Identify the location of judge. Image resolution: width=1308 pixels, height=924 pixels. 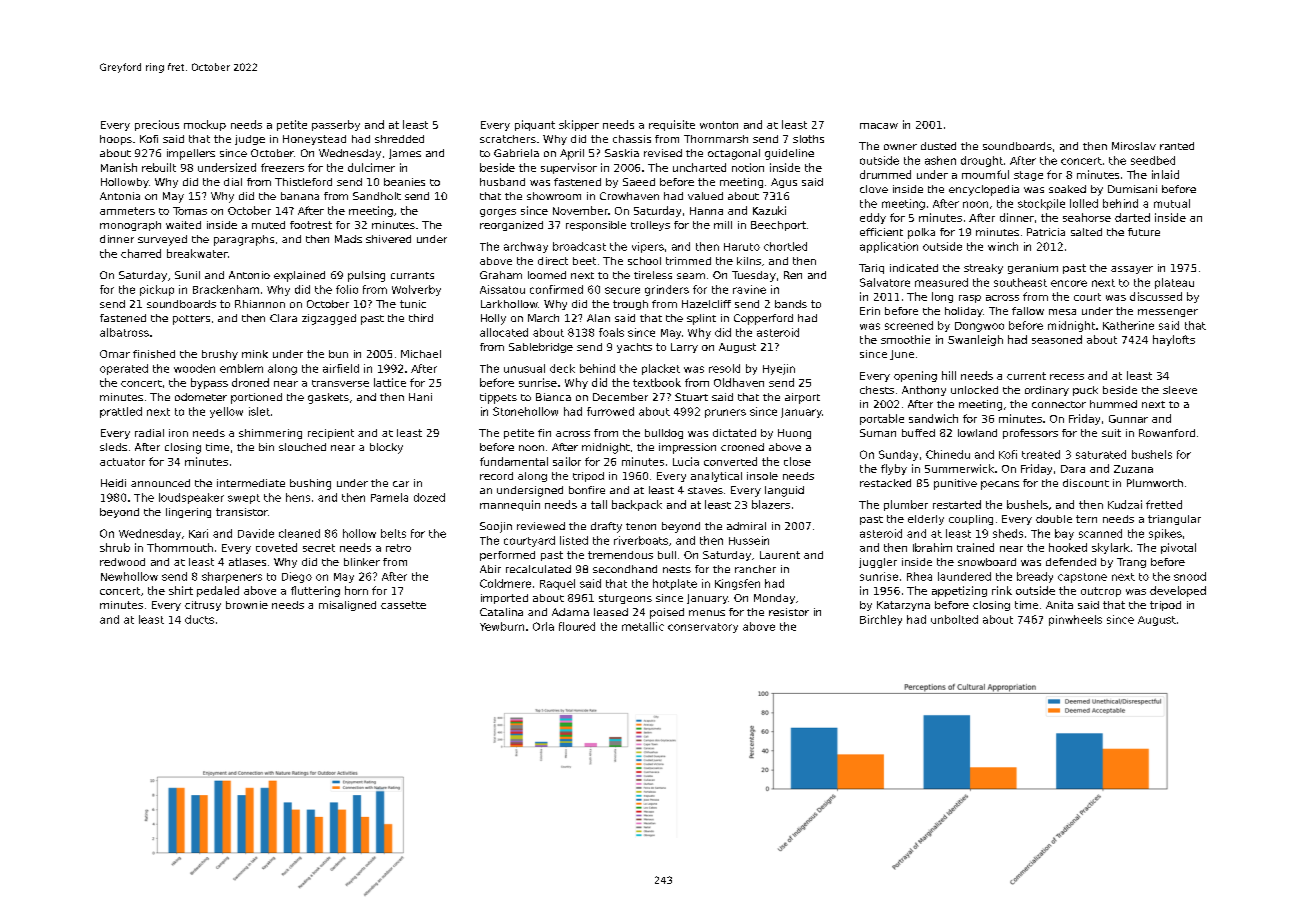
(250, 140).
